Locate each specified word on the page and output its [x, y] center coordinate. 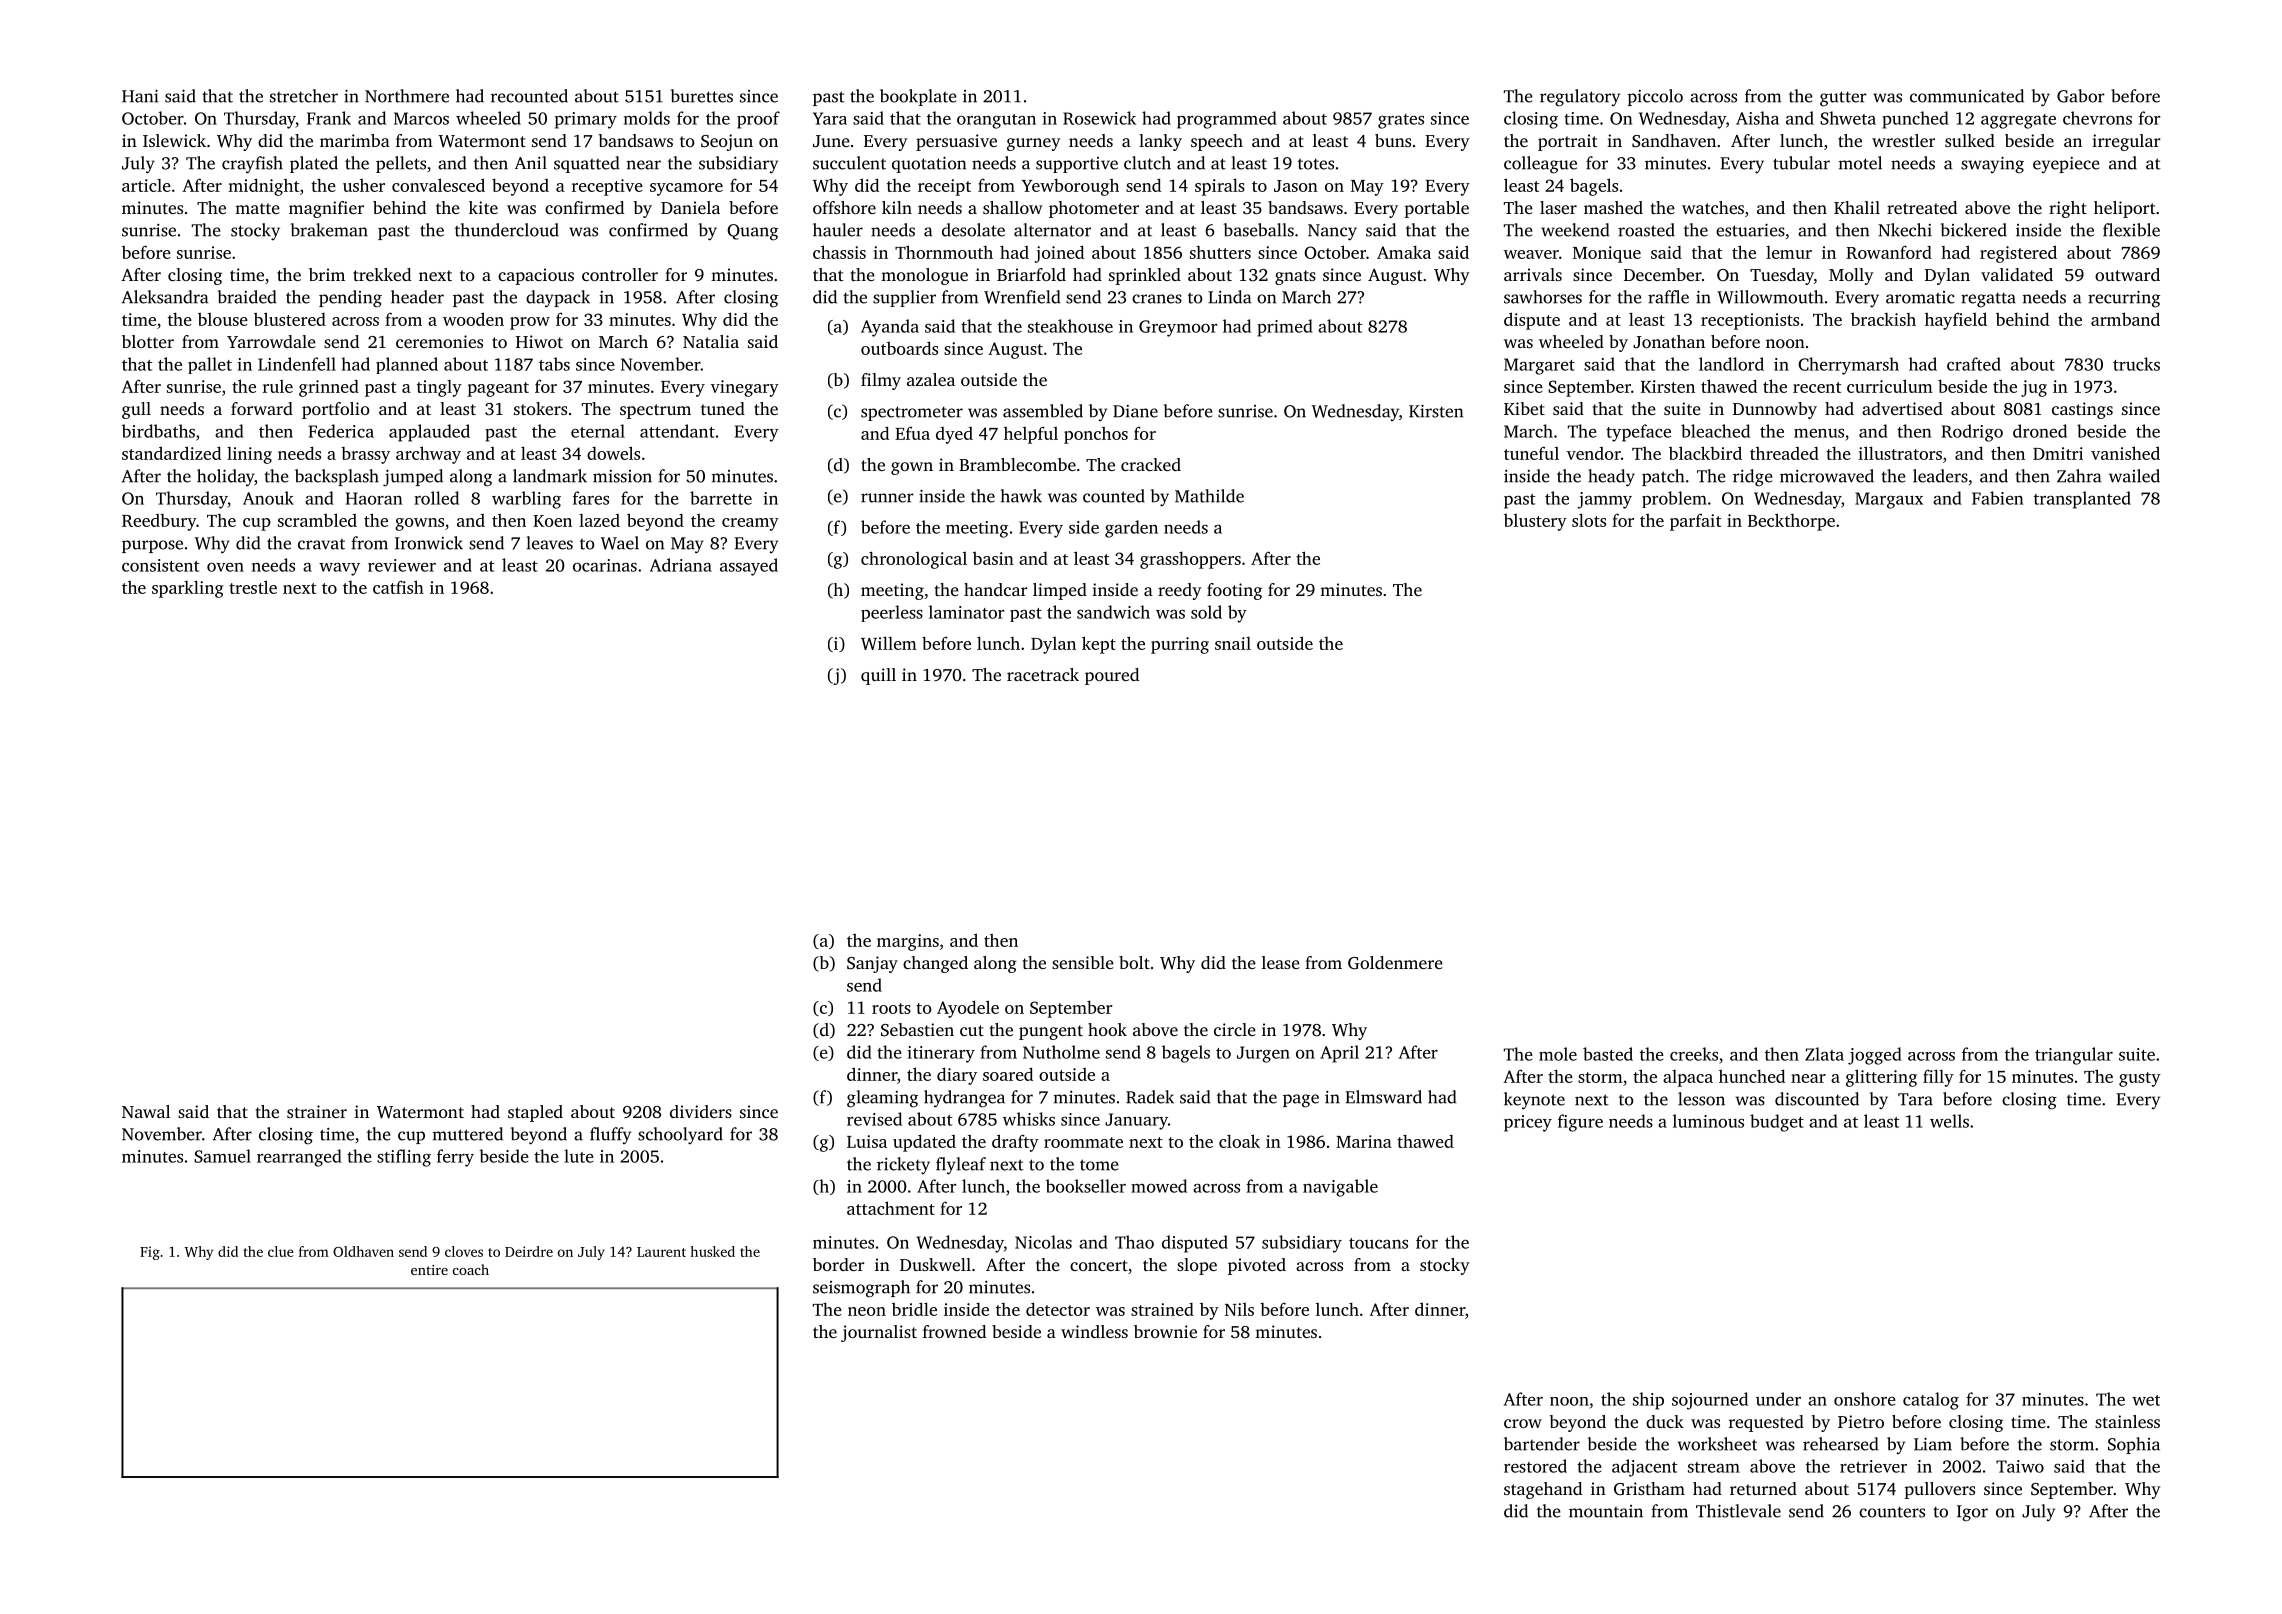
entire [429, 1270]
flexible [2131, 230]
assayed [749, 567]
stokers [540, 408]
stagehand [1543, 1490]
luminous [1708, 1121]
